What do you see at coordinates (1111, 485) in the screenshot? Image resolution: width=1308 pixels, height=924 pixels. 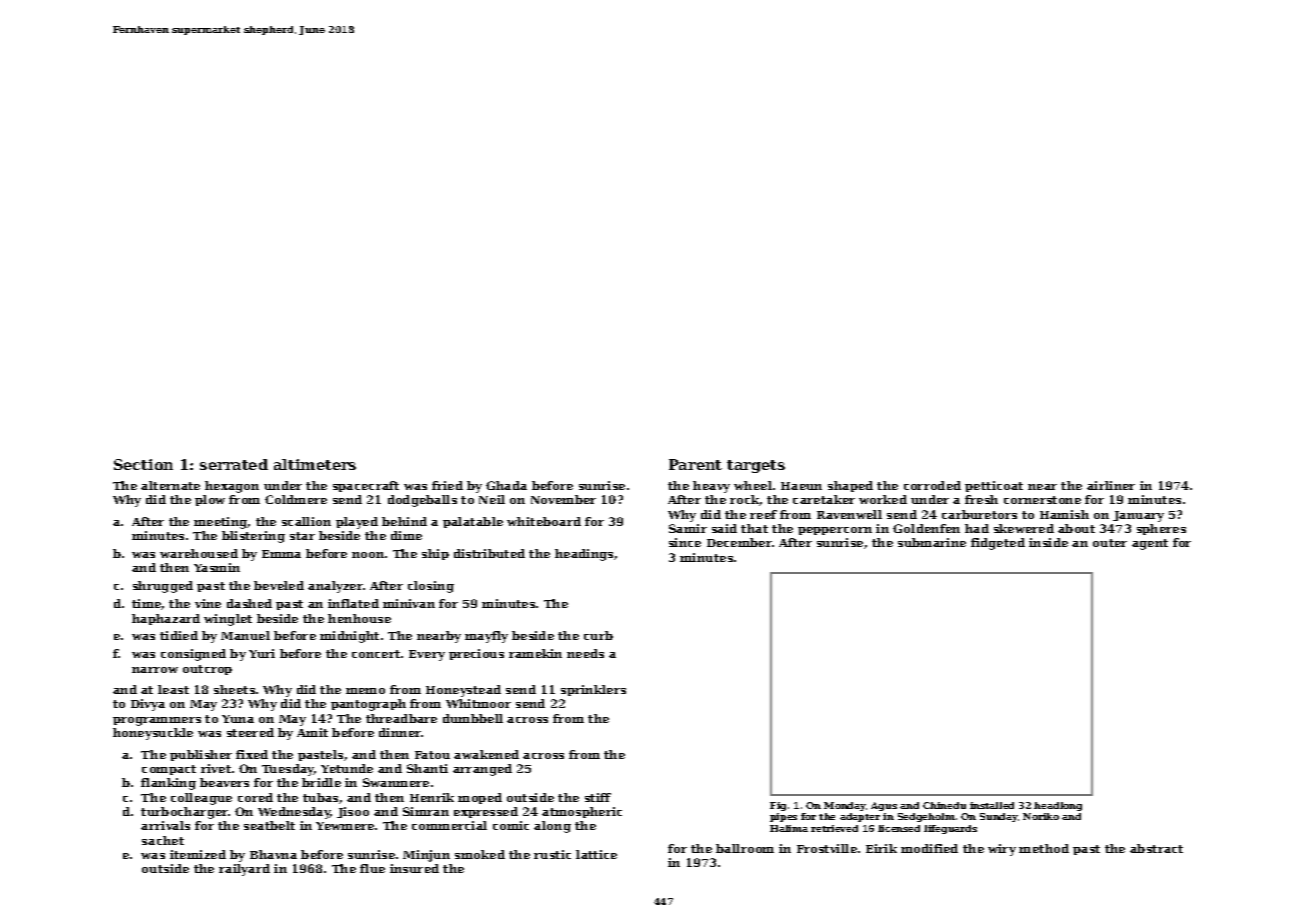 I see `airliner` at bounding box center [1111, 485].
